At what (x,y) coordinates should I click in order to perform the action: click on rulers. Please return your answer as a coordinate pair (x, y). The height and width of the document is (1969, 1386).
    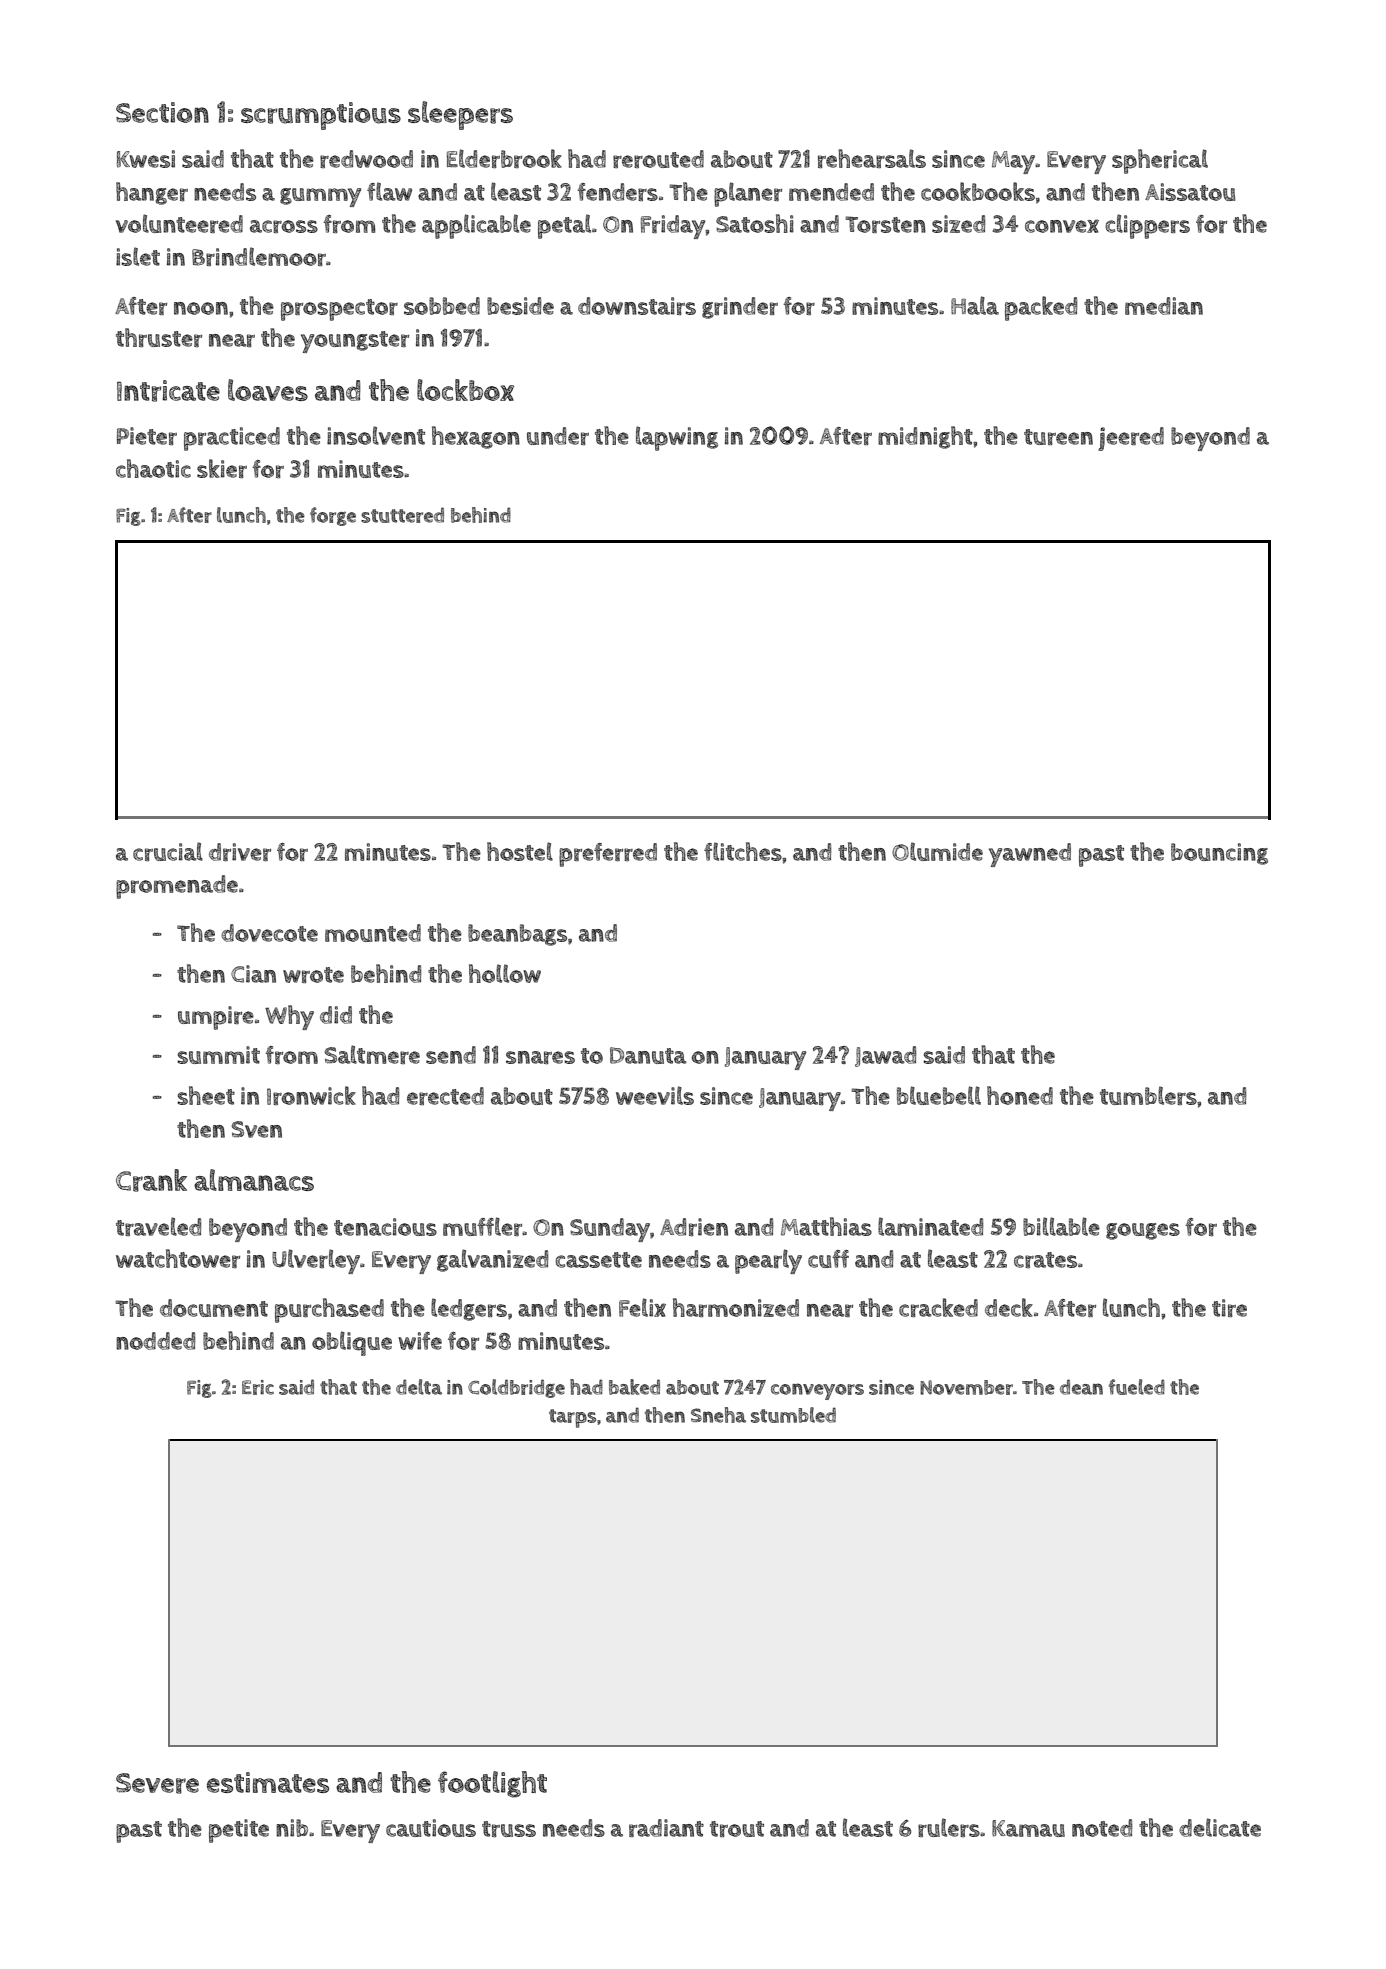
    Looking at the image, I should click on (949, 1827).
